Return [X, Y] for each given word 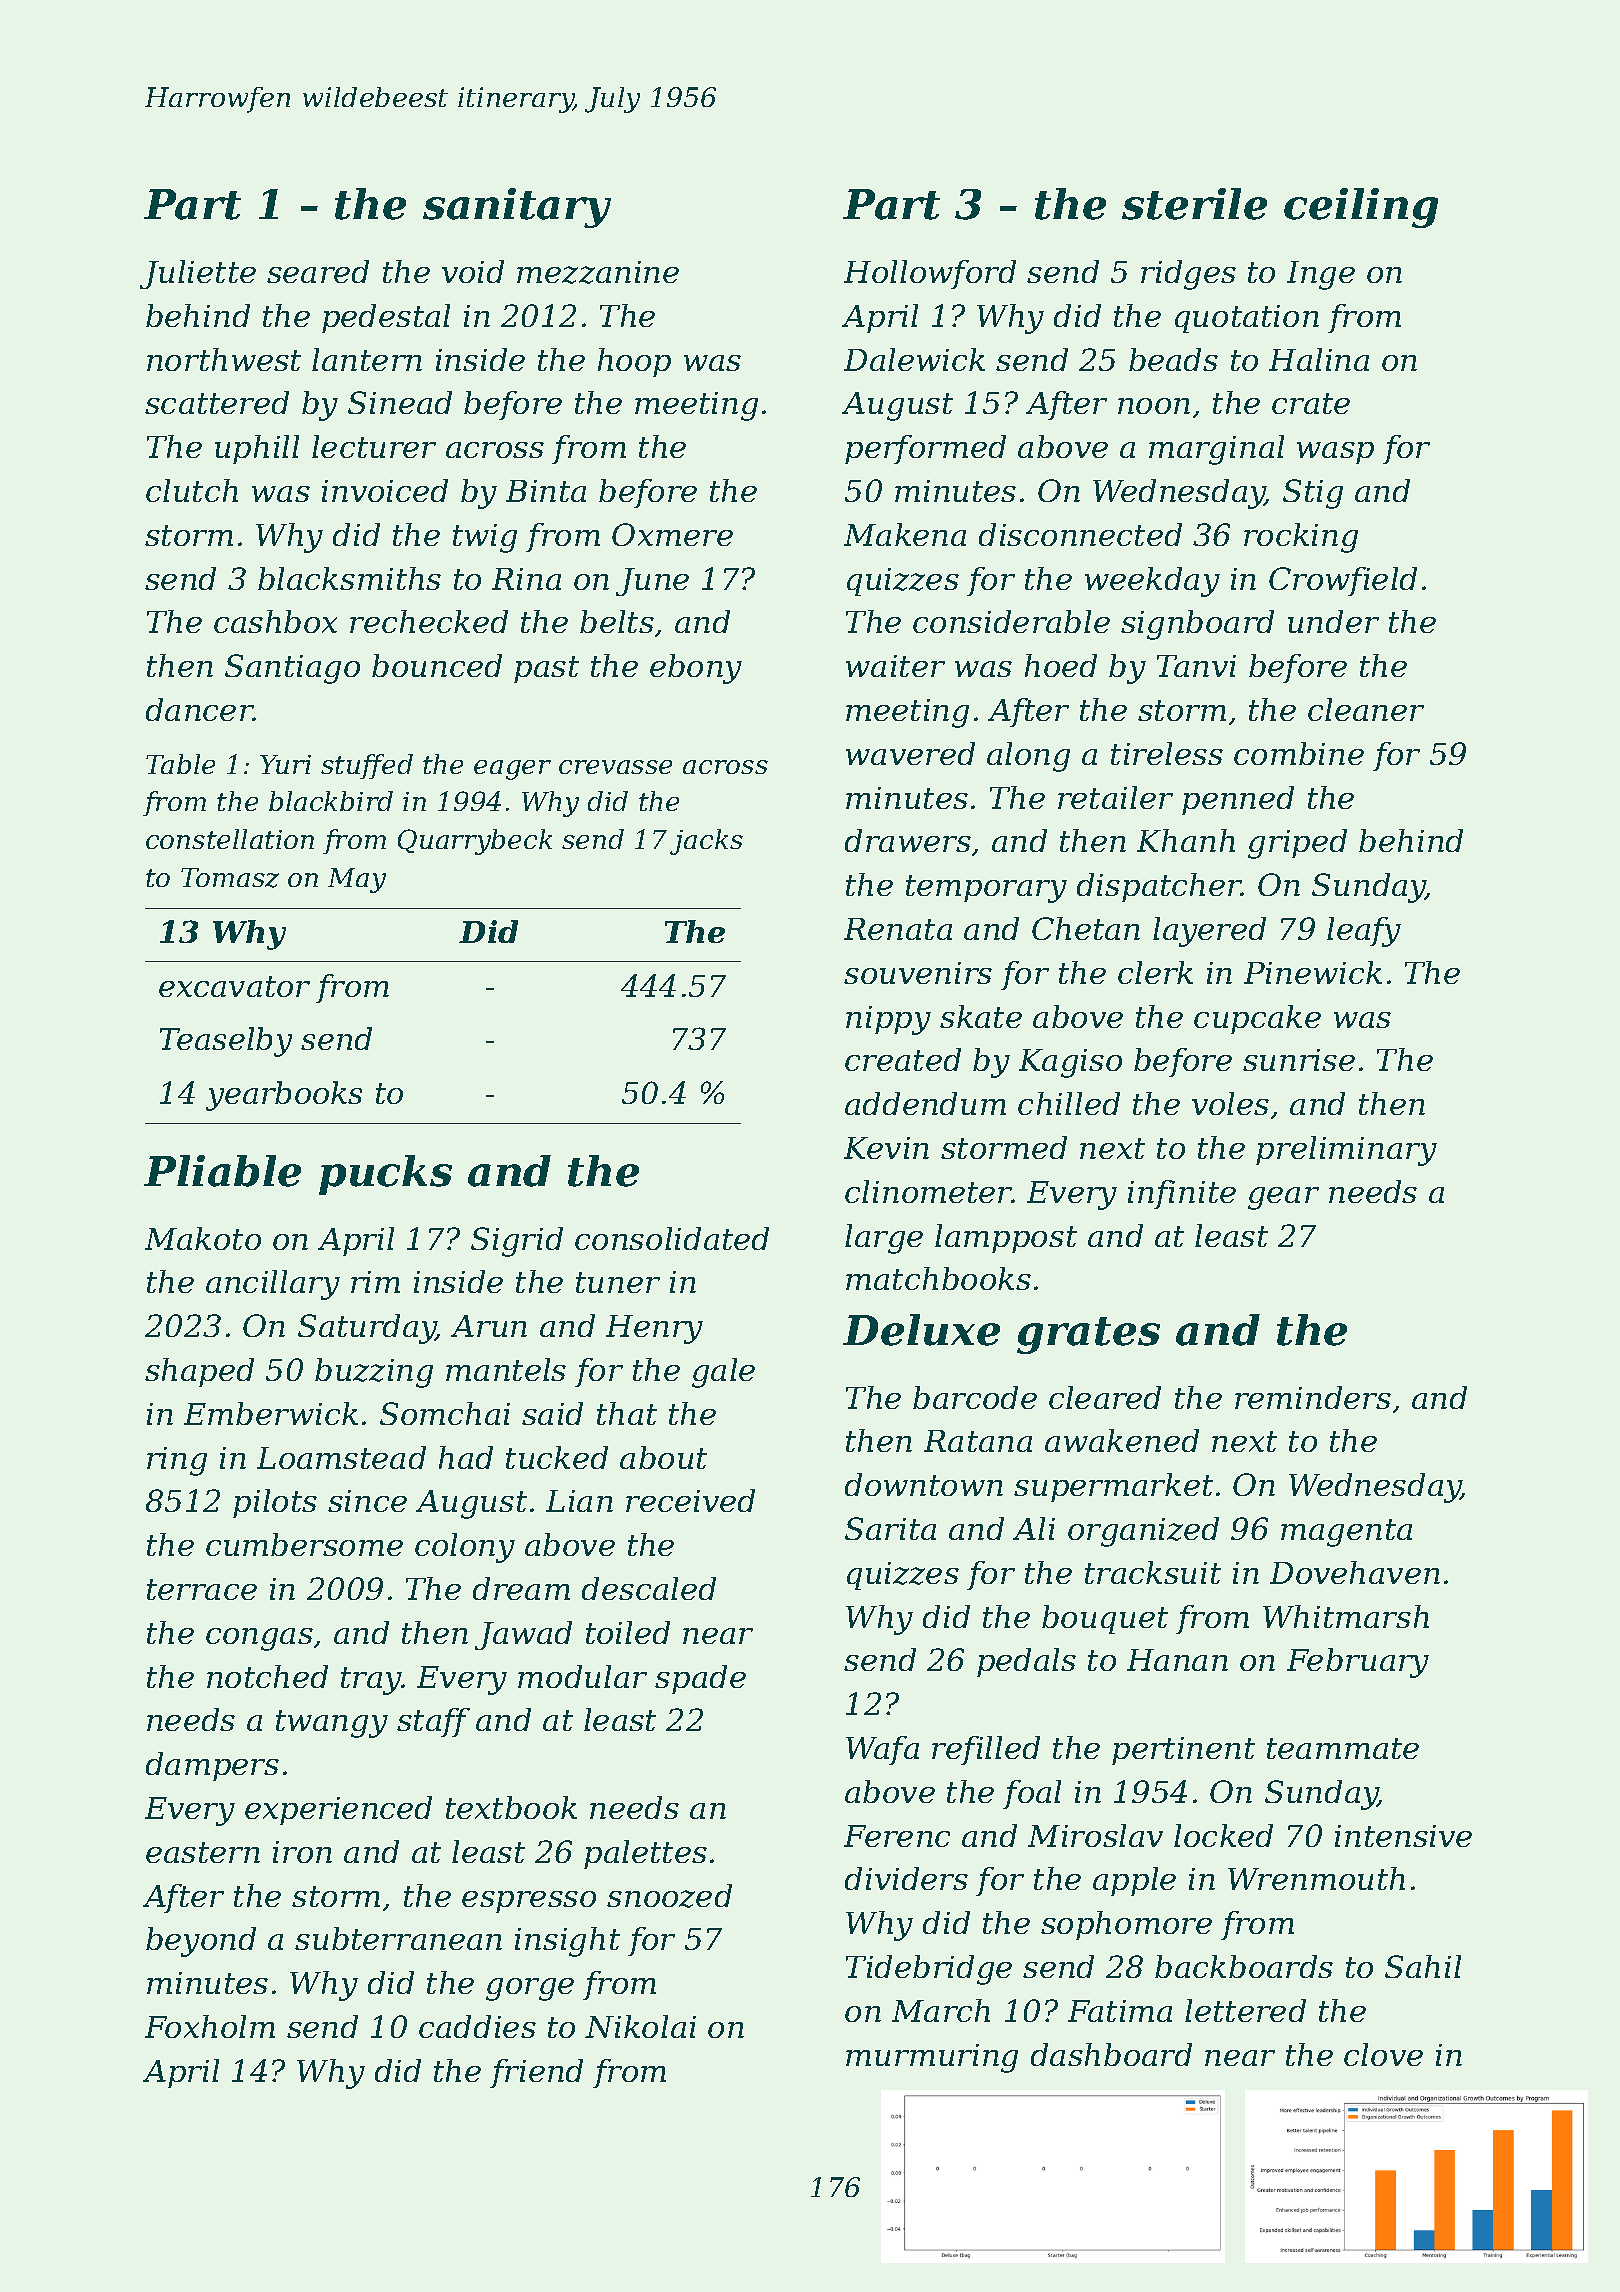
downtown [924, 1484]
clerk [1155, 972]
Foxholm [210, 2026]
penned [1238, 800]
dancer [199, 709]
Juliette [198, 274]
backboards [1244, 1966]
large [884, 1239]
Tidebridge [929, 1970]
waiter [895, 666]
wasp [1335, 453]
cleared [1105, 1397]
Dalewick [914, 359]
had [466, 1457]
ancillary [273, 1285]
